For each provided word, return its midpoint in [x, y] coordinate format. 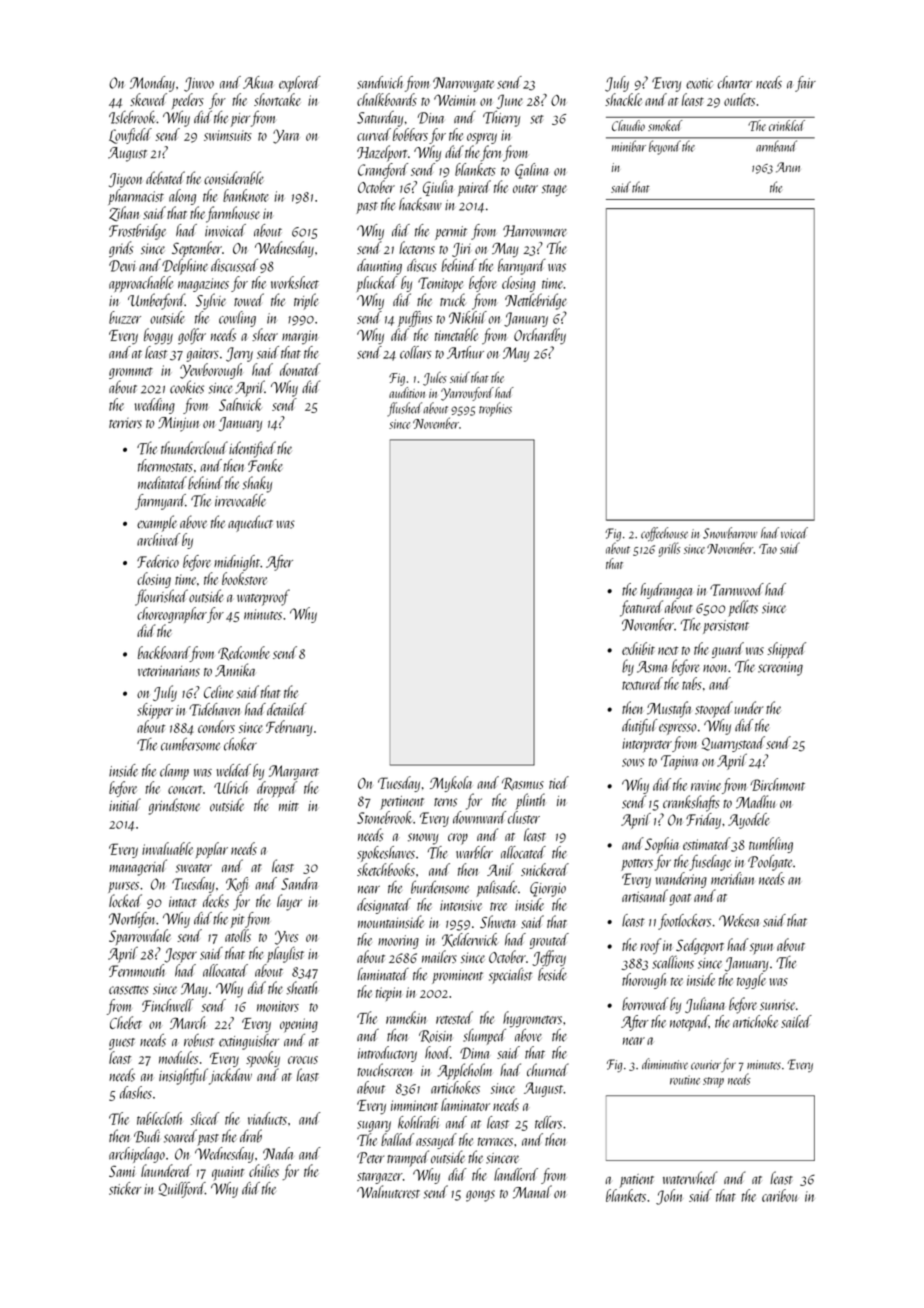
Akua [258, 82]
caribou [779, 1195]
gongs [480, 1196]
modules [178, 1057]
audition [407, 392]
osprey [482, 138]
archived [158, 539]
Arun [788, 167]
